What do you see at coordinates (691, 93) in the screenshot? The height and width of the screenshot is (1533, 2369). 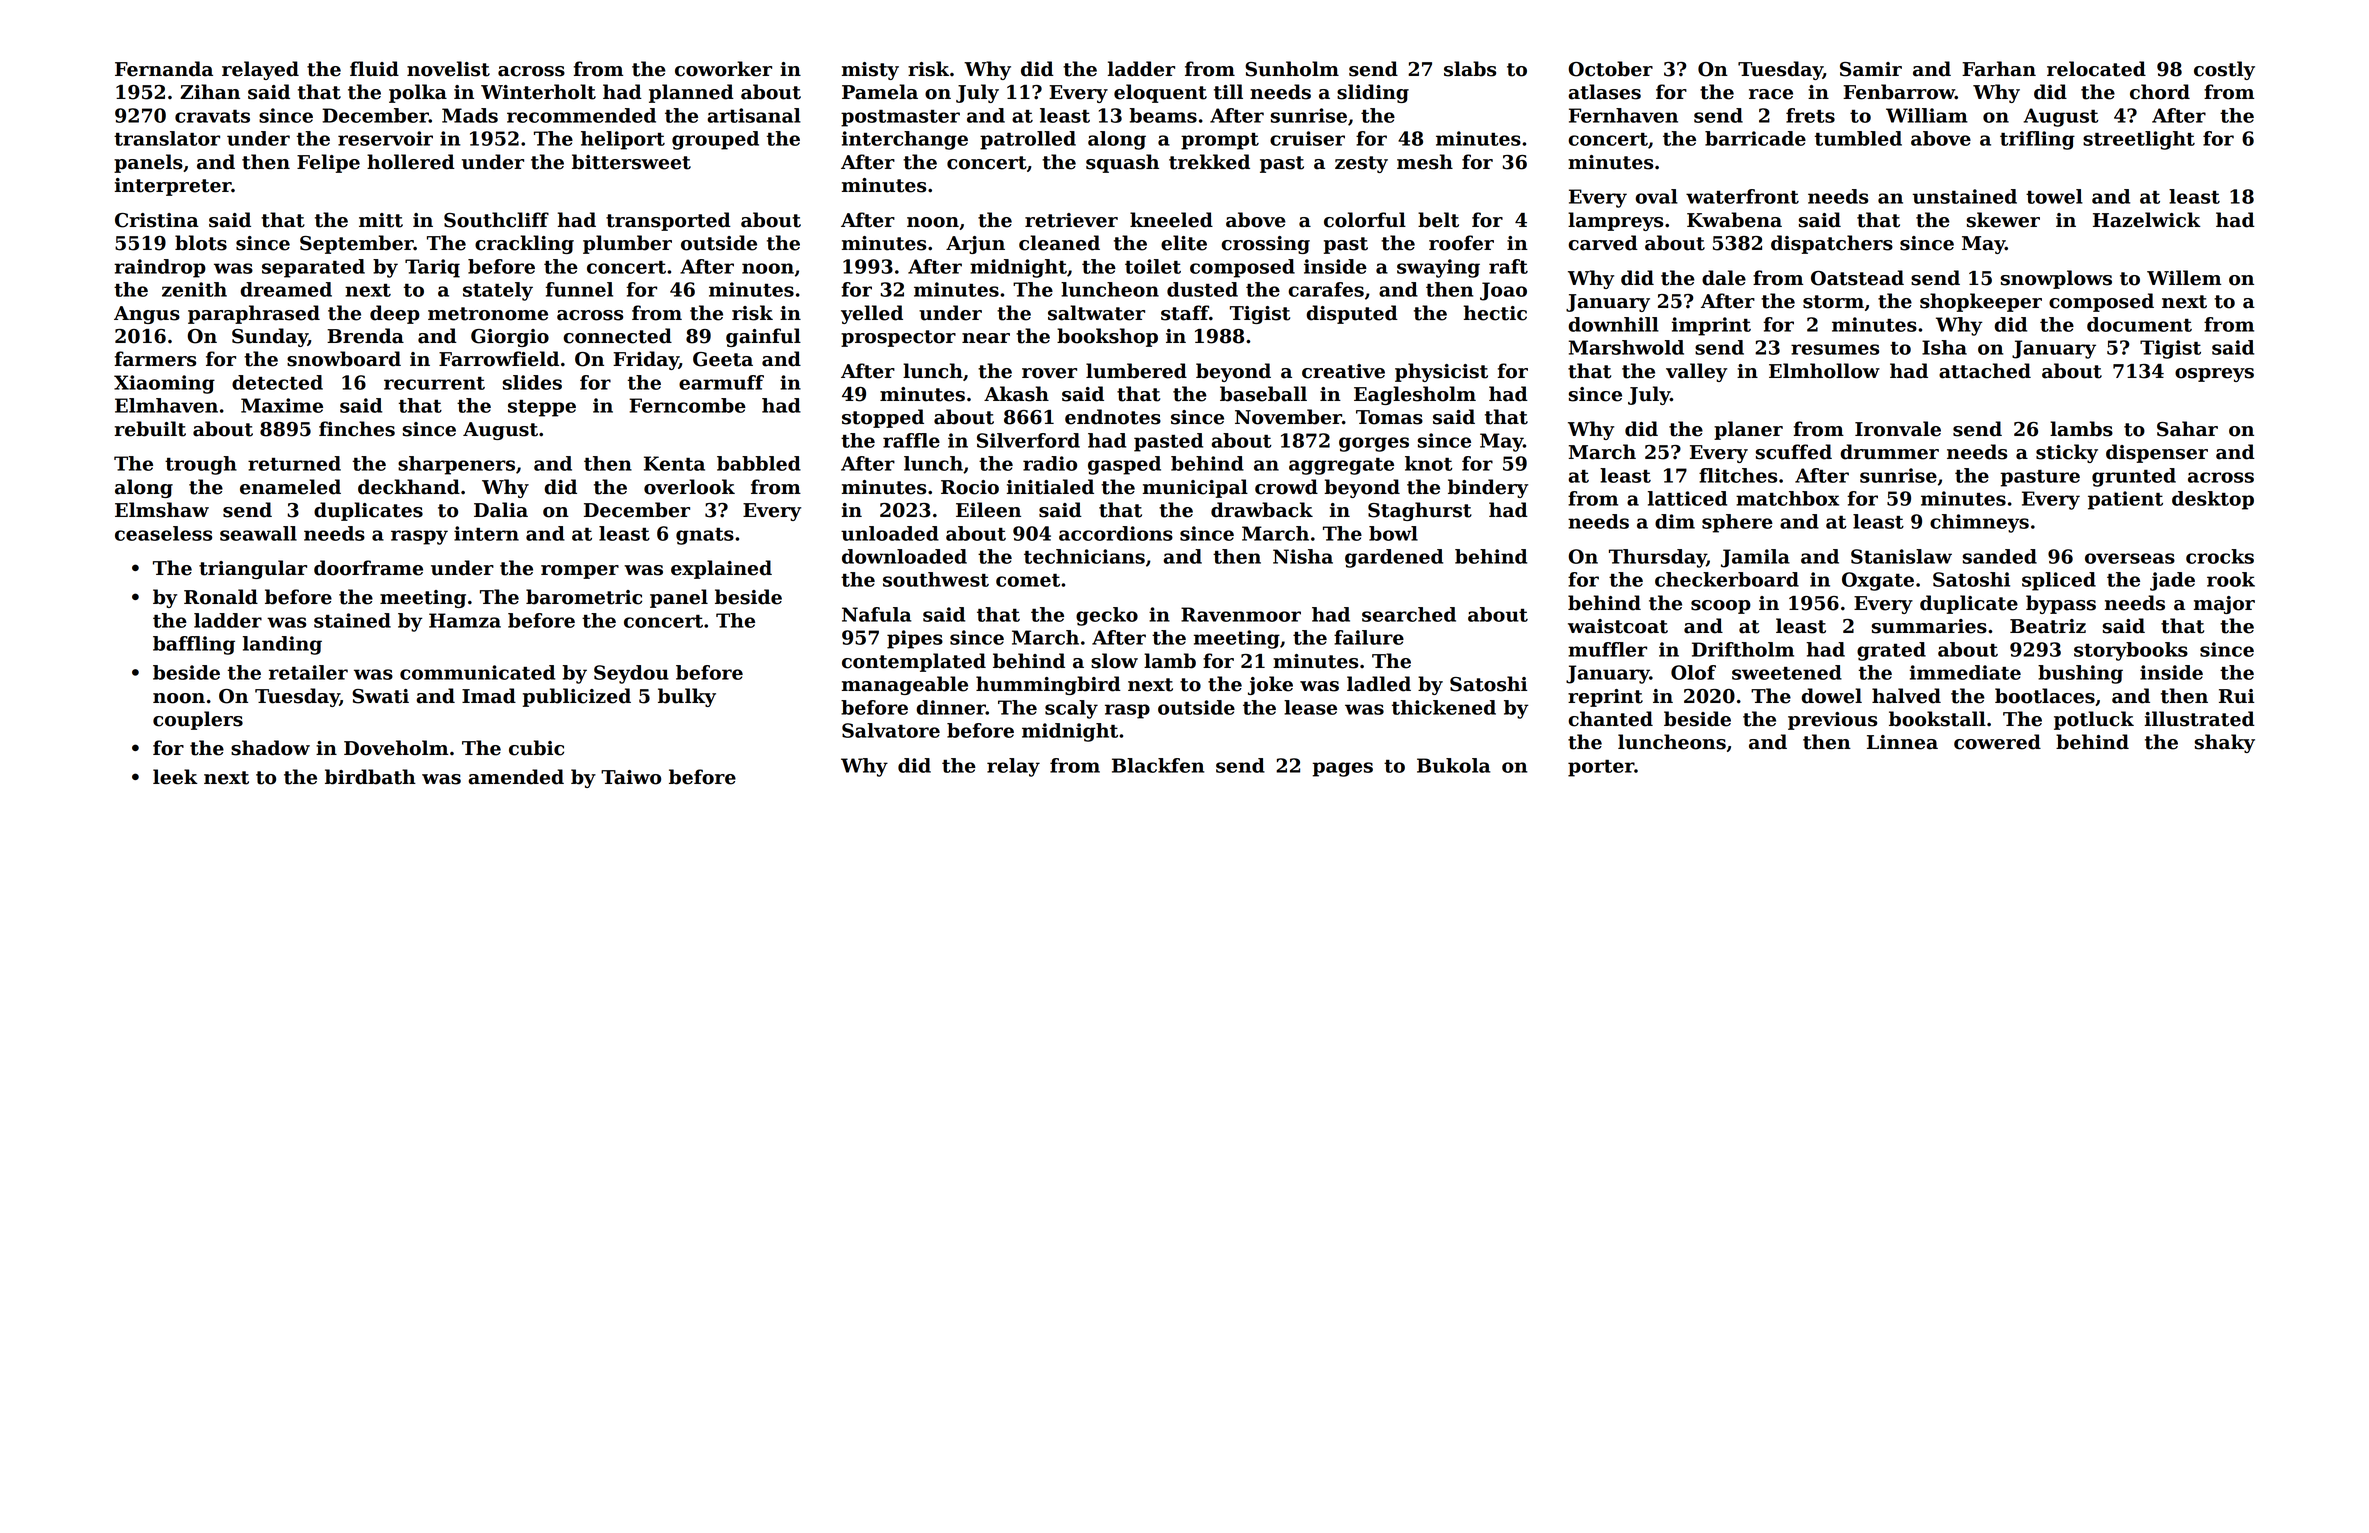 I see `planned` at bounding box center [691, 93].
